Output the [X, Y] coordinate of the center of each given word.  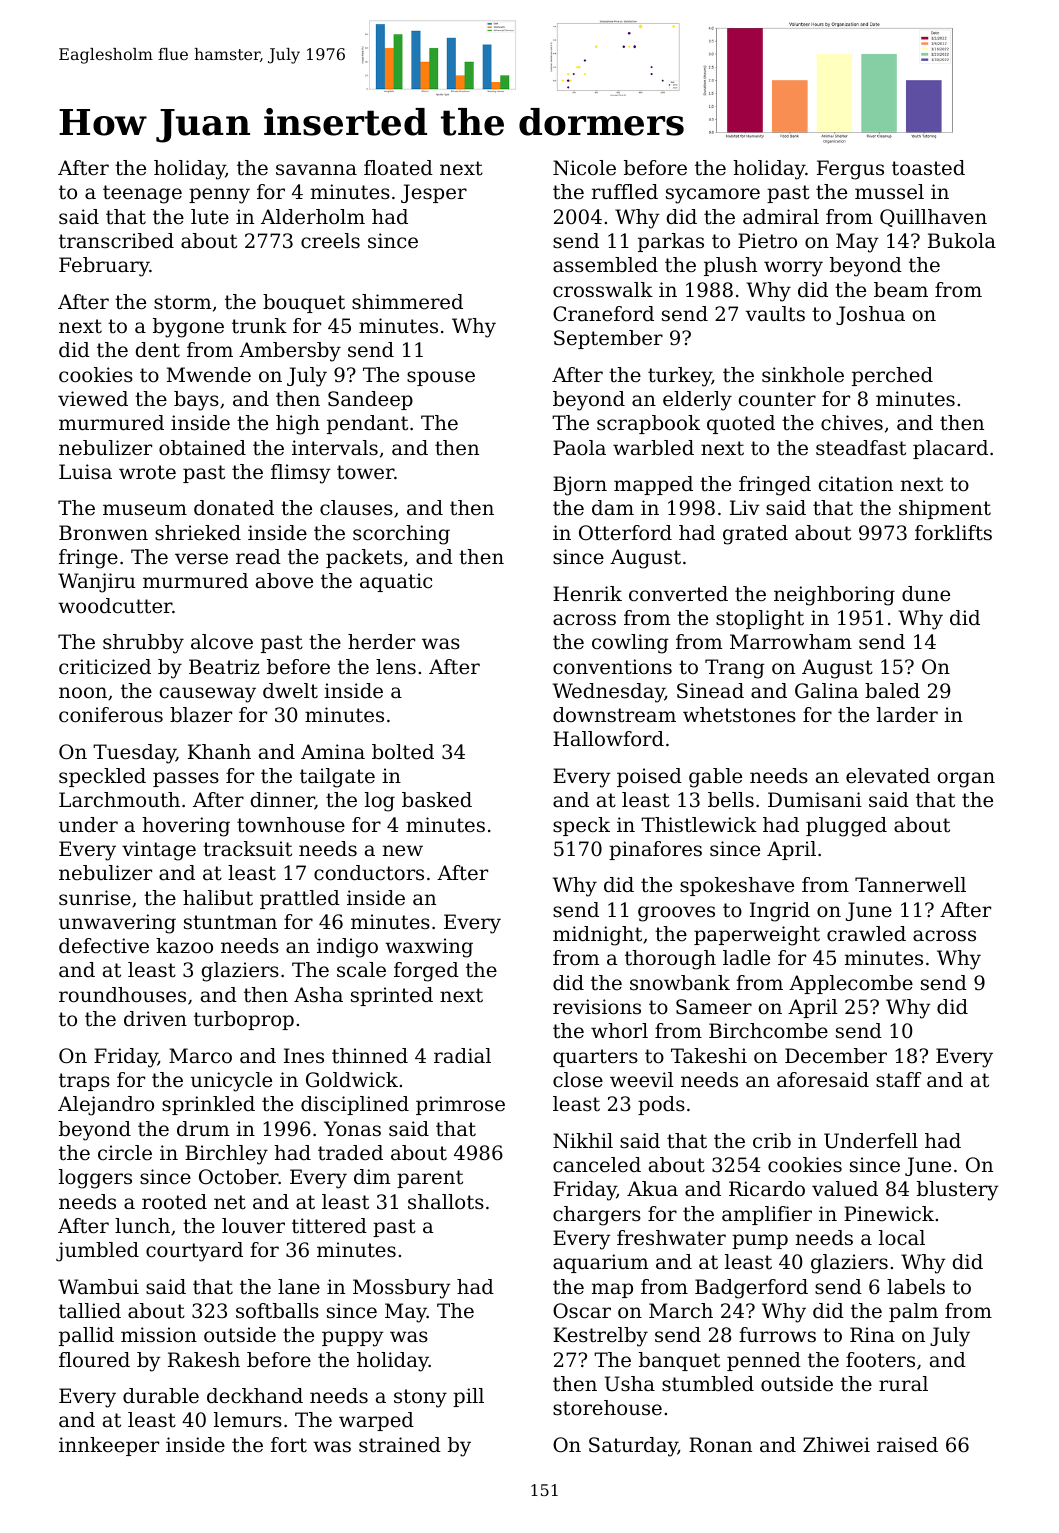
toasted [928, 168]
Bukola [962, 240]
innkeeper [109, 1446]
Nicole [584, 168]
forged [426, 972]
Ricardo [767, 1188]
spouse [441, 378]
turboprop [244, 1020]
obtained [202, 448]
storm [182, 302]
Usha [630, 1384]
